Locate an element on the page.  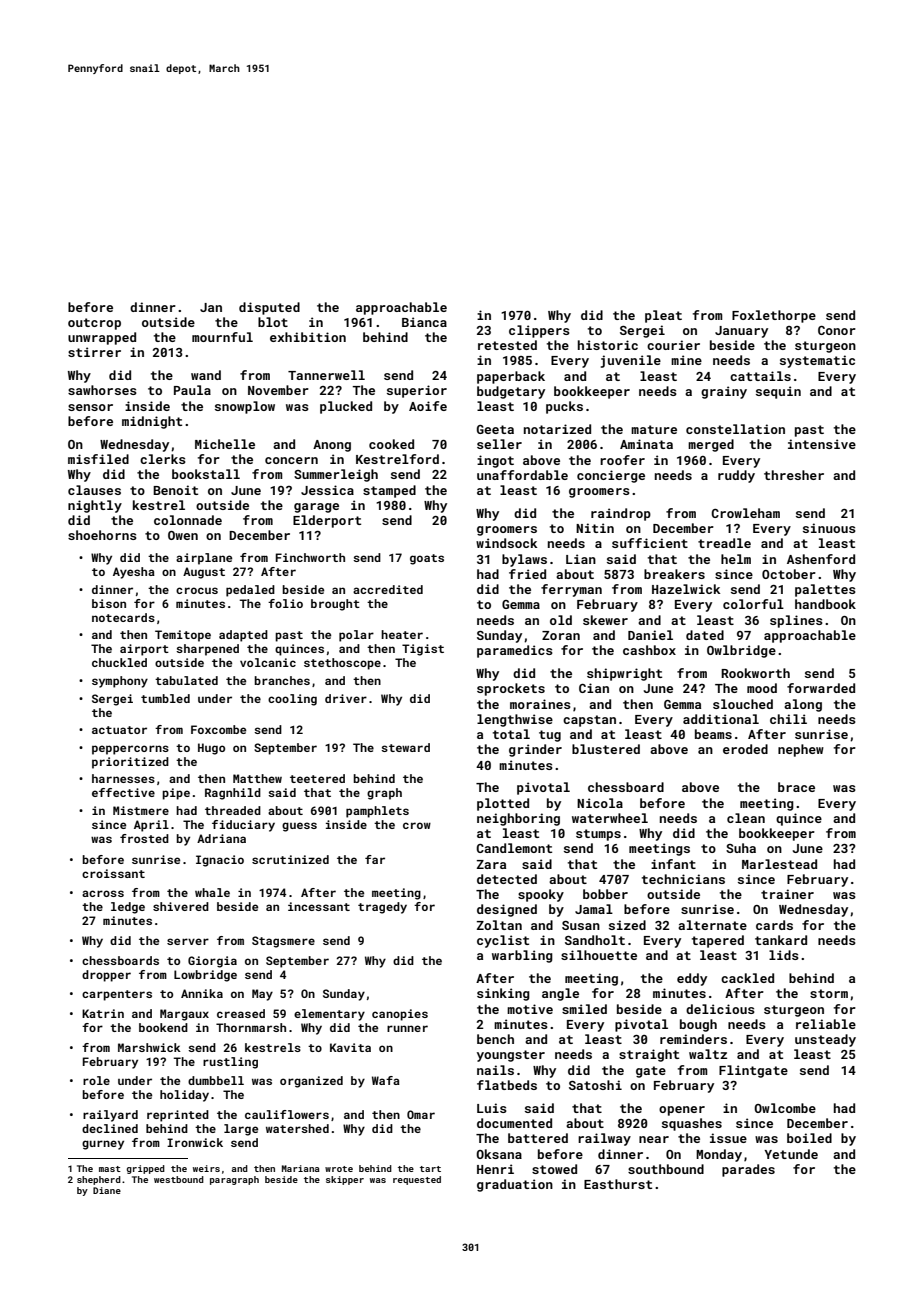
midnight is located at coordinates (152, 422).
